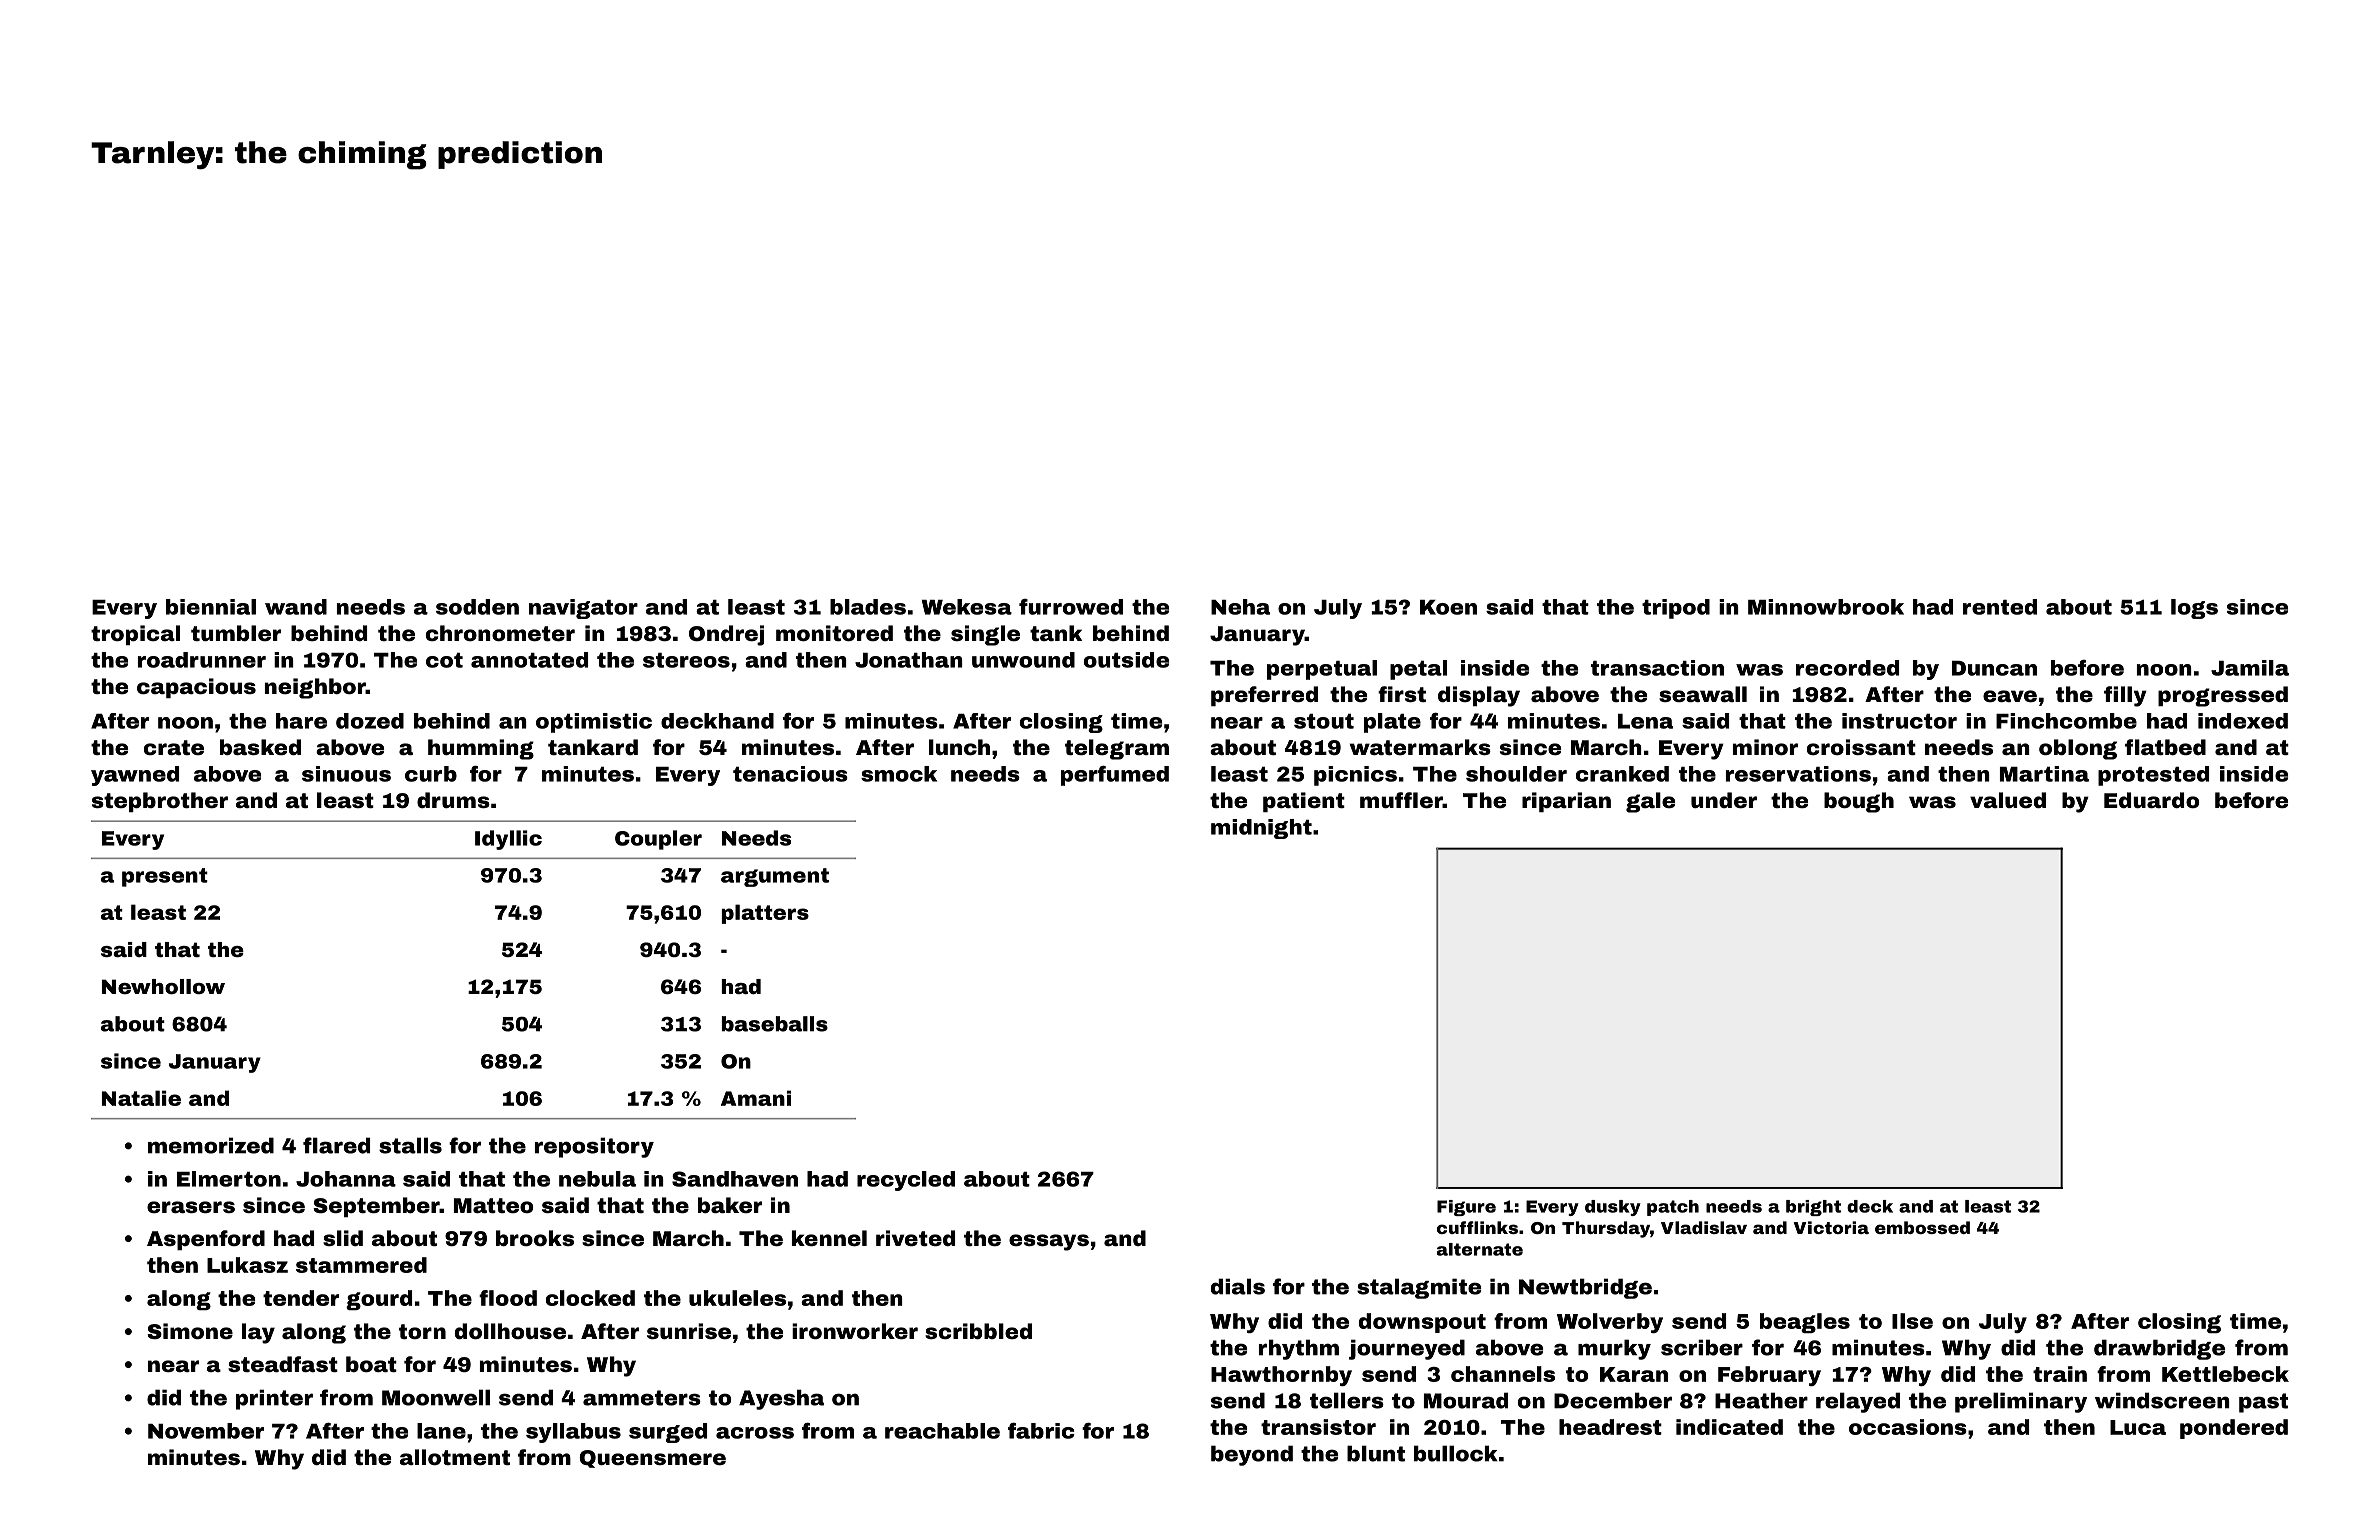 This screenshot has width=2380, height=1540. I want to click on bright, so click(1813, 1208).
